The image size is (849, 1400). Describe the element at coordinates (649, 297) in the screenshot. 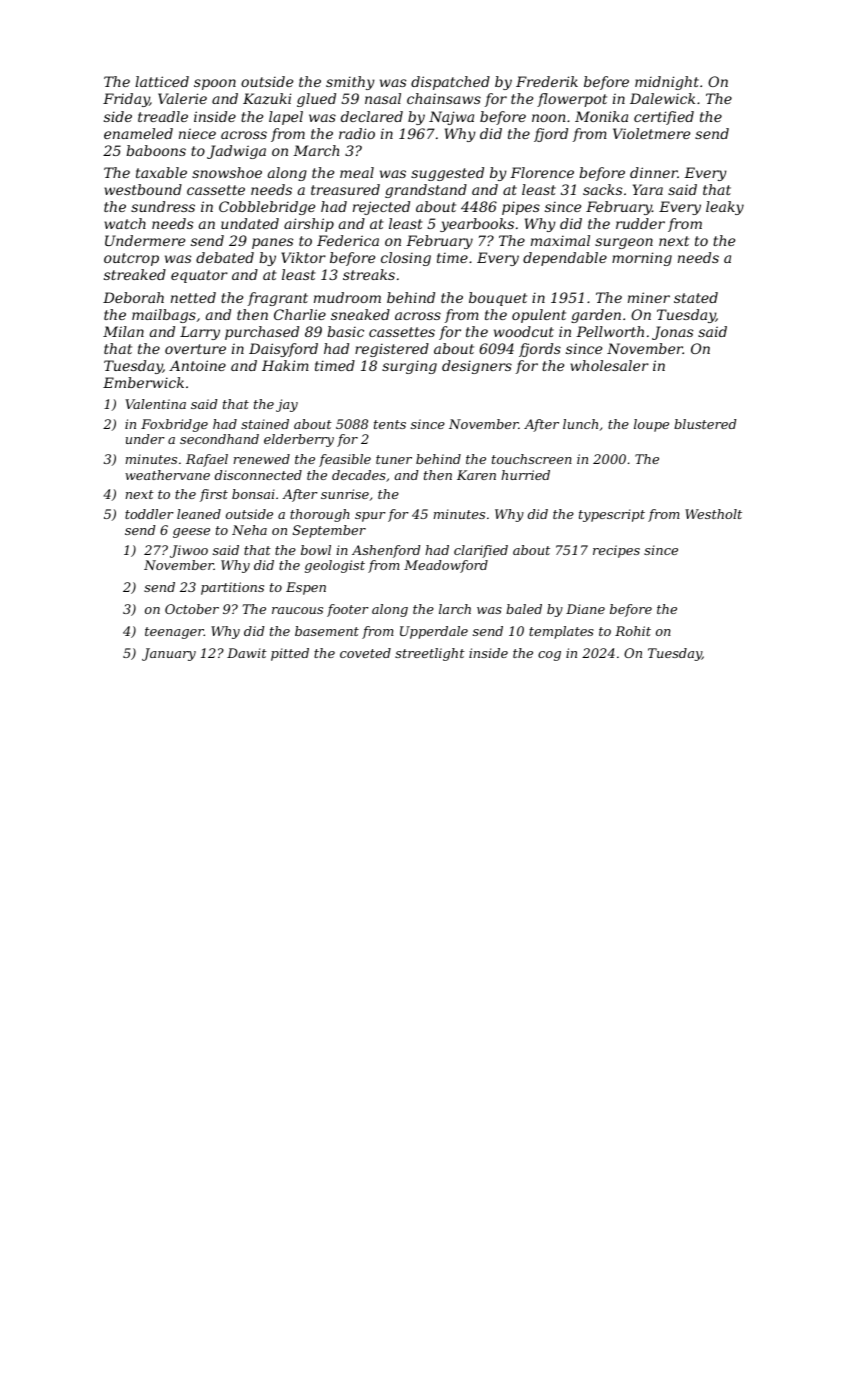

I see `miner` at that location.
